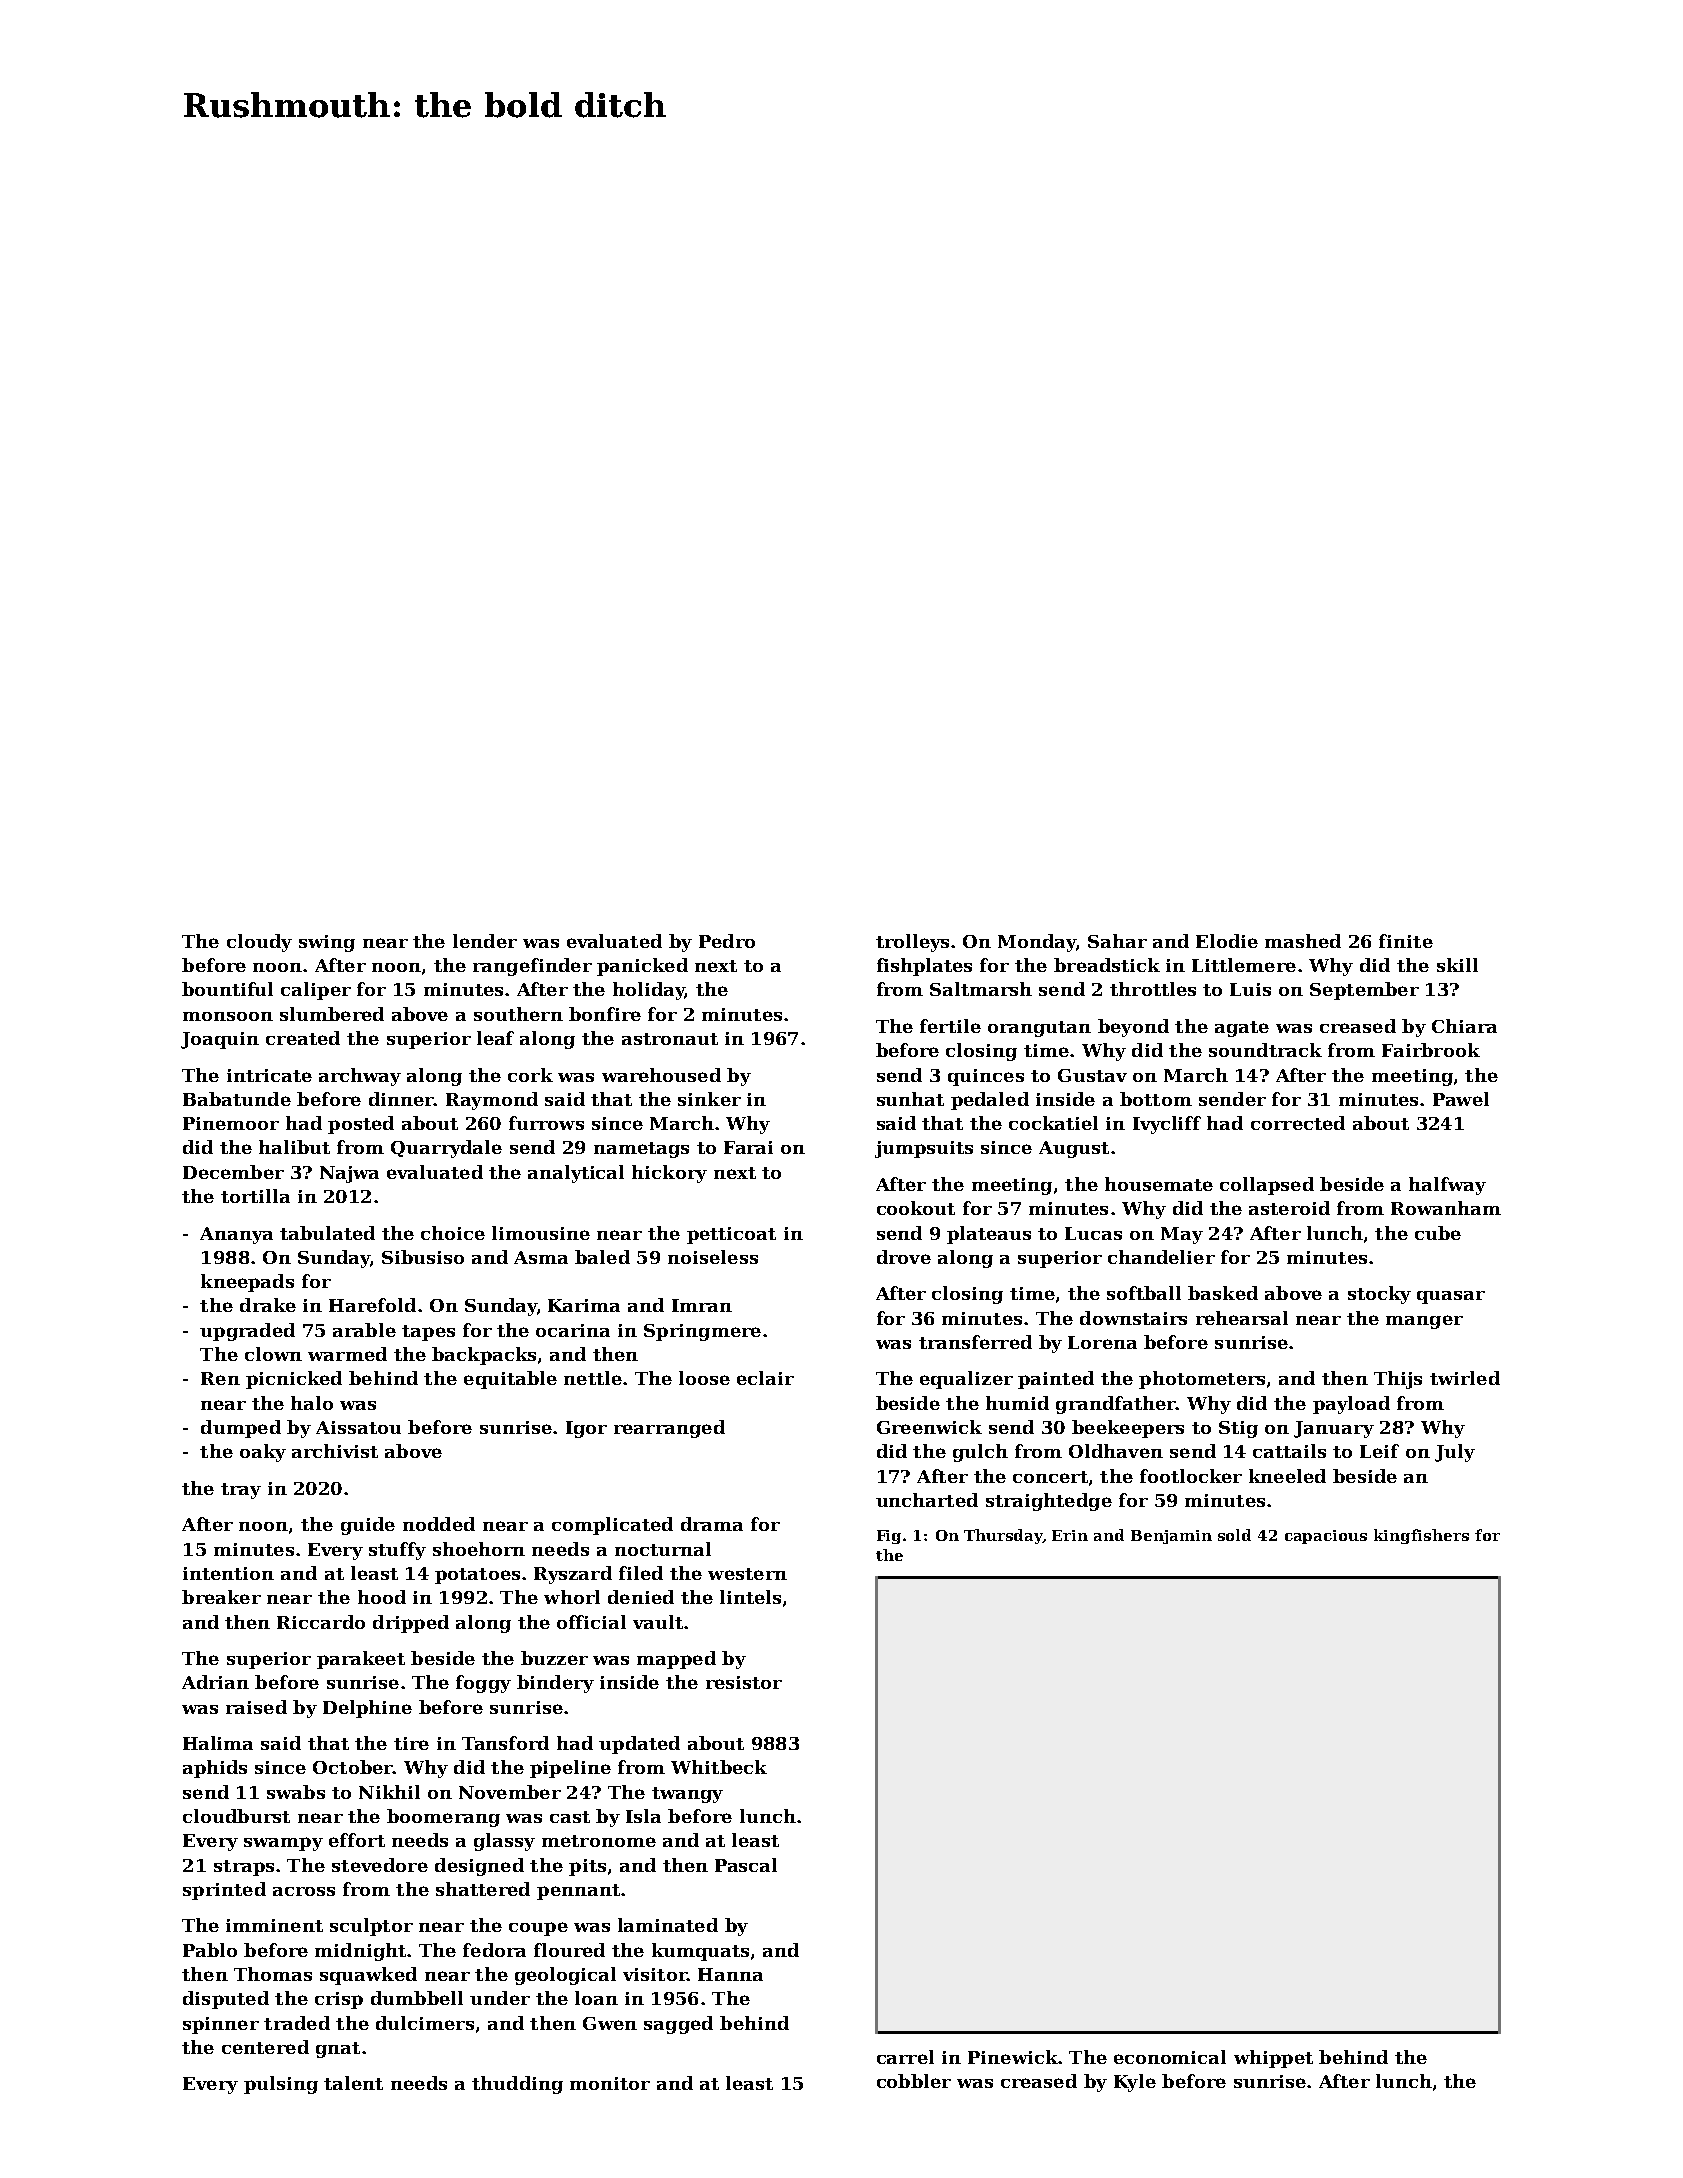  I want to click on swing, so click(327, 943).
